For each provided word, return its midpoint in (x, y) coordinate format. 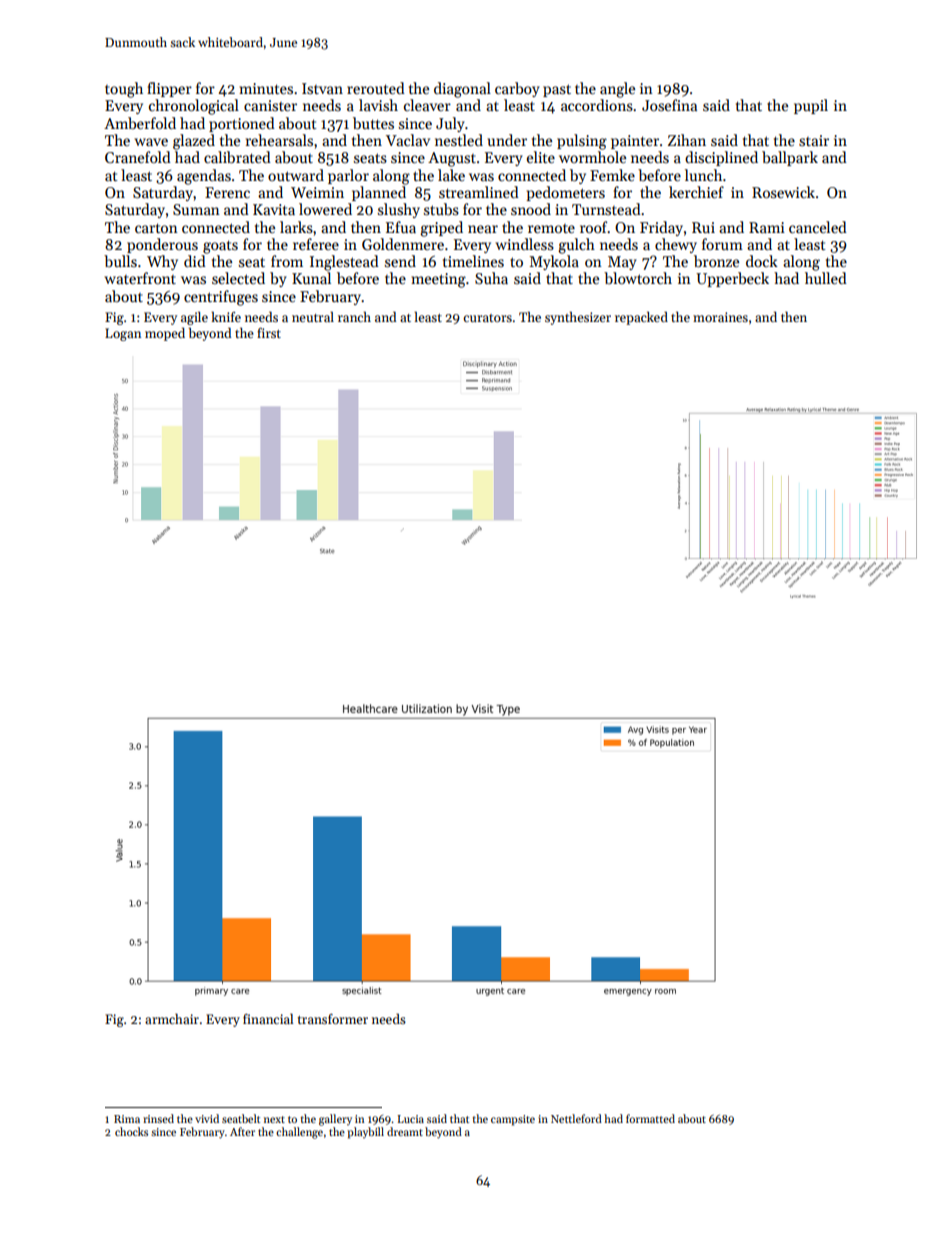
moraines (720, 317)
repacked (641, 318)
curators (487, 318)
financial (268, 1018)
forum (722, 244)
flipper (169, 89)
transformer (333, 1019)
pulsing (582, 142)
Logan (123, 334)
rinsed (158, 1118)
